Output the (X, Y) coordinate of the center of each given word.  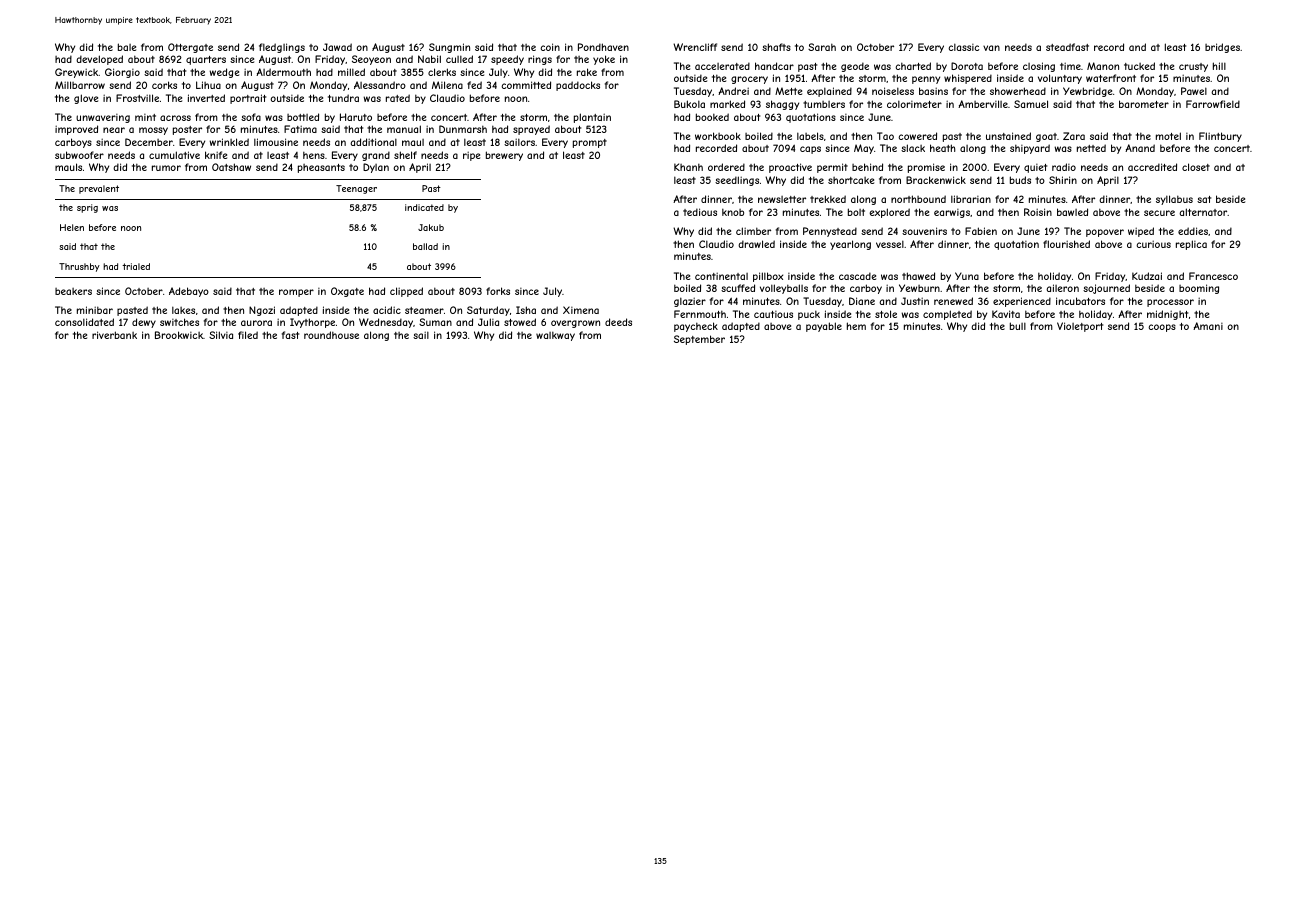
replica (1191, 245)
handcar (774, 66)
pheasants (321, 168)
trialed (136, 266)
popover (1105, 233)
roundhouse (331, 335)
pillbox (768, 277)
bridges (1222, 48)
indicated (424, 207)
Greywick (77, 73)
